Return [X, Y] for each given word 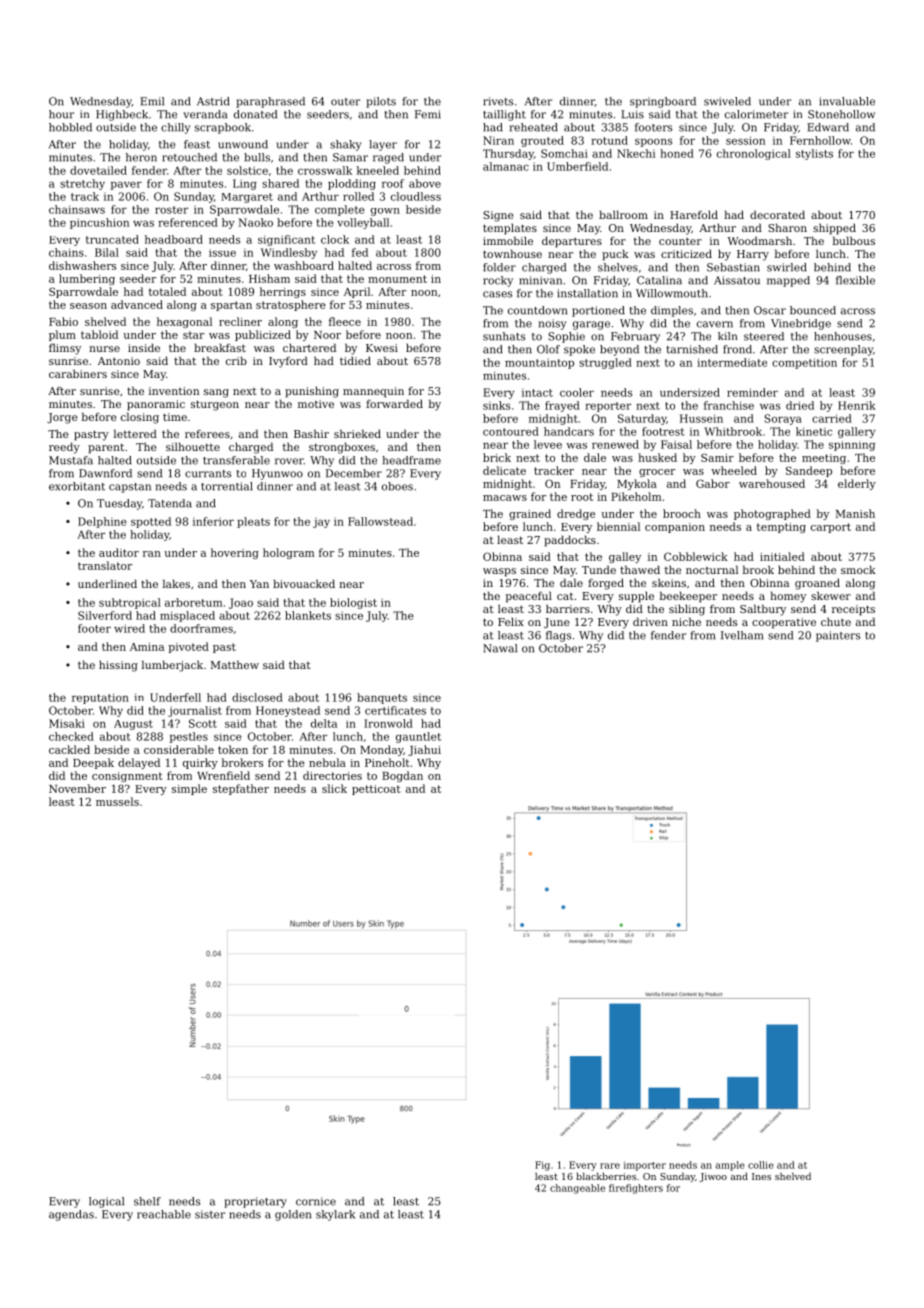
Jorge [62, 418]
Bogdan [402, 776]
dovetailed [98, 170]
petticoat [376, 790]
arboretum [194, 602]
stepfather [241, 789]
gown [385, 212]
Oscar [770, 310]
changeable [577, 1189]
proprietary [255, 1202]
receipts [853, 610]
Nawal [500, 648]
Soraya [783, 419]
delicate [504, 470]
